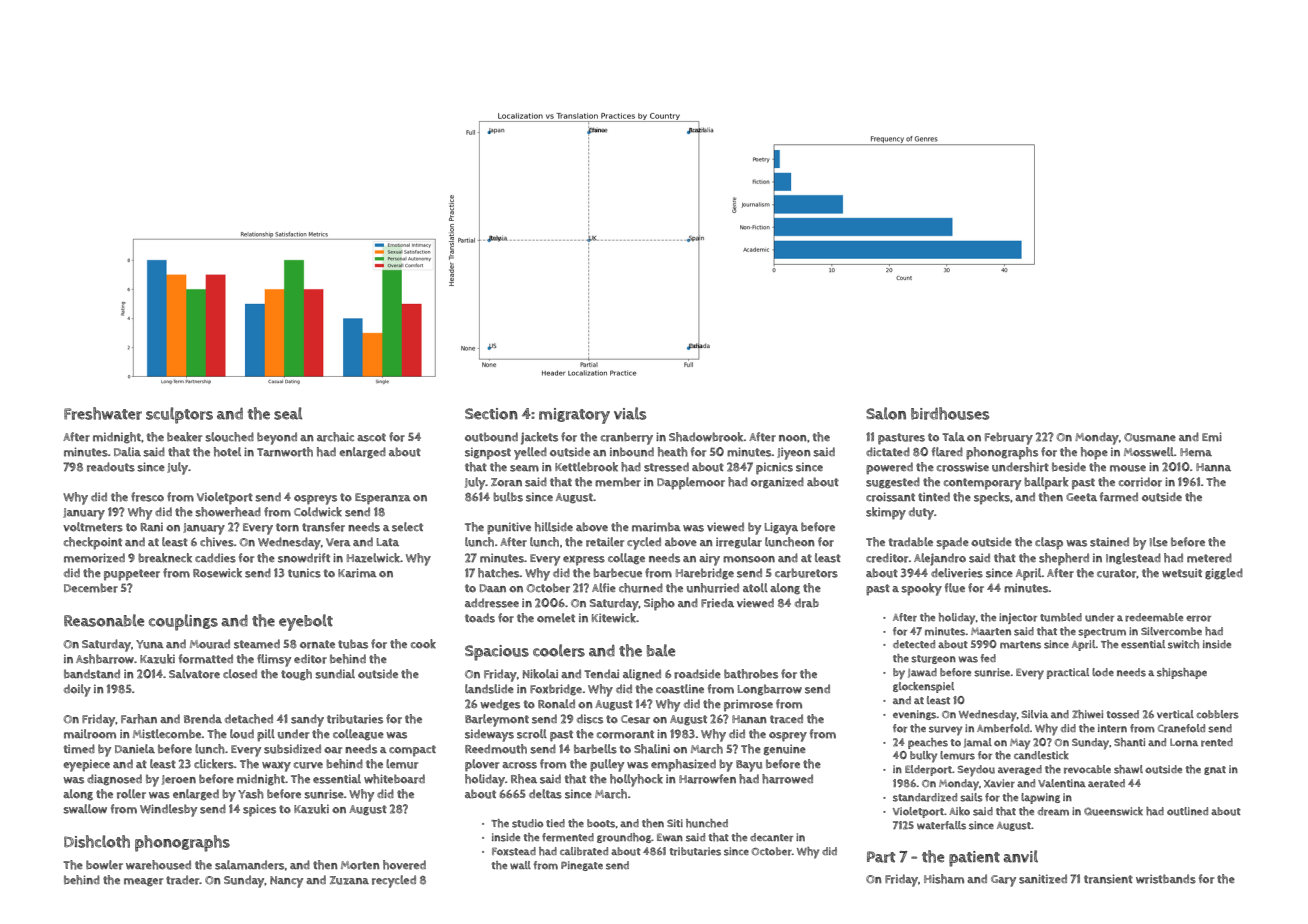 The width and height of the screenshot is (1308, 924). I want to click on traced, so click(786, 719).
